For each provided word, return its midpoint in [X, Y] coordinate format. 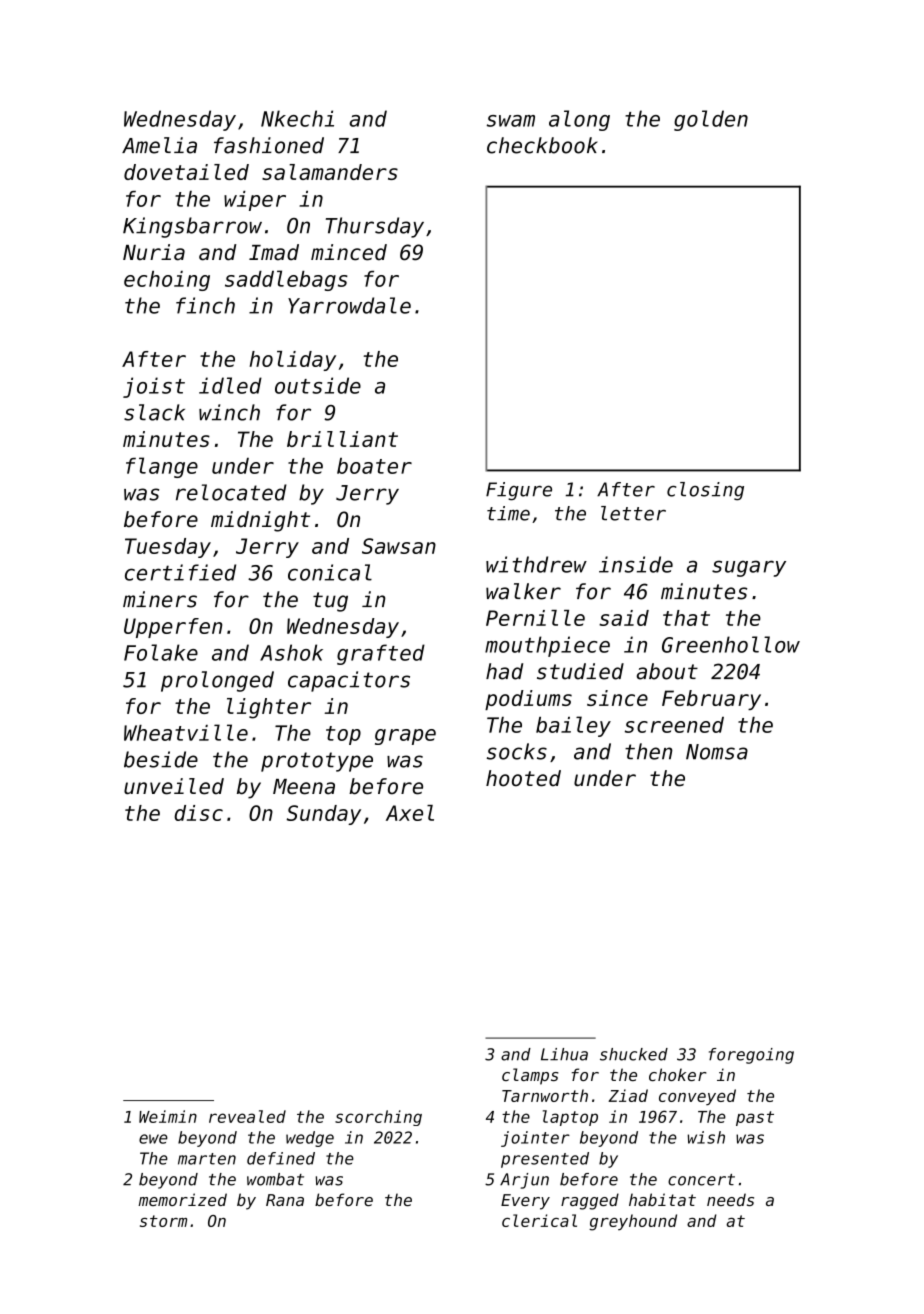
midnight [260, 521]
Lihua [564, 1054]
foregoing [751, 1056]
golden [711, 120]
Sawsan [399, 546]
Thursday [375, 227]
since [617, 698]
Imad [274, 252]
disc [198, 813]
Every [525, 1202]
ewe [153, 1139]
